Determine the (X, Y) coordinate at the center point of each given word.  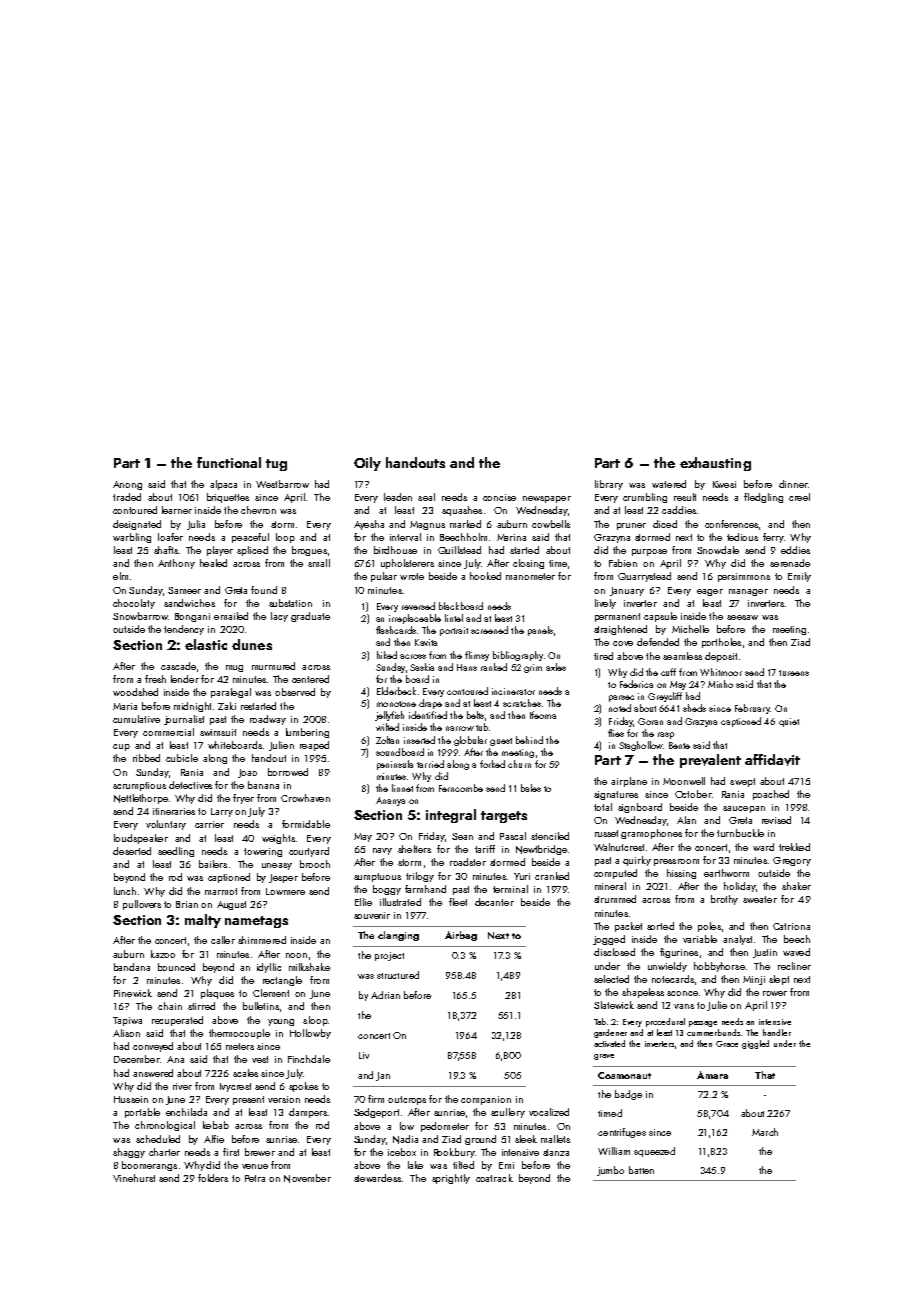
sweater (760, 899)
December (137, 1059)
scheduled (158, 1139)
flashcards (396, 630)
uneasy (277, 866)
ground (480, 1140)
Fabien (623, 563)
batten (641, 1170)
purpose (649, 552)
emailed (231, 616)
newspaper (547, 499)
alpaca (223, 485)
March (765, 1132)
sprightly (451, 1179)
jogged (609, 940)
